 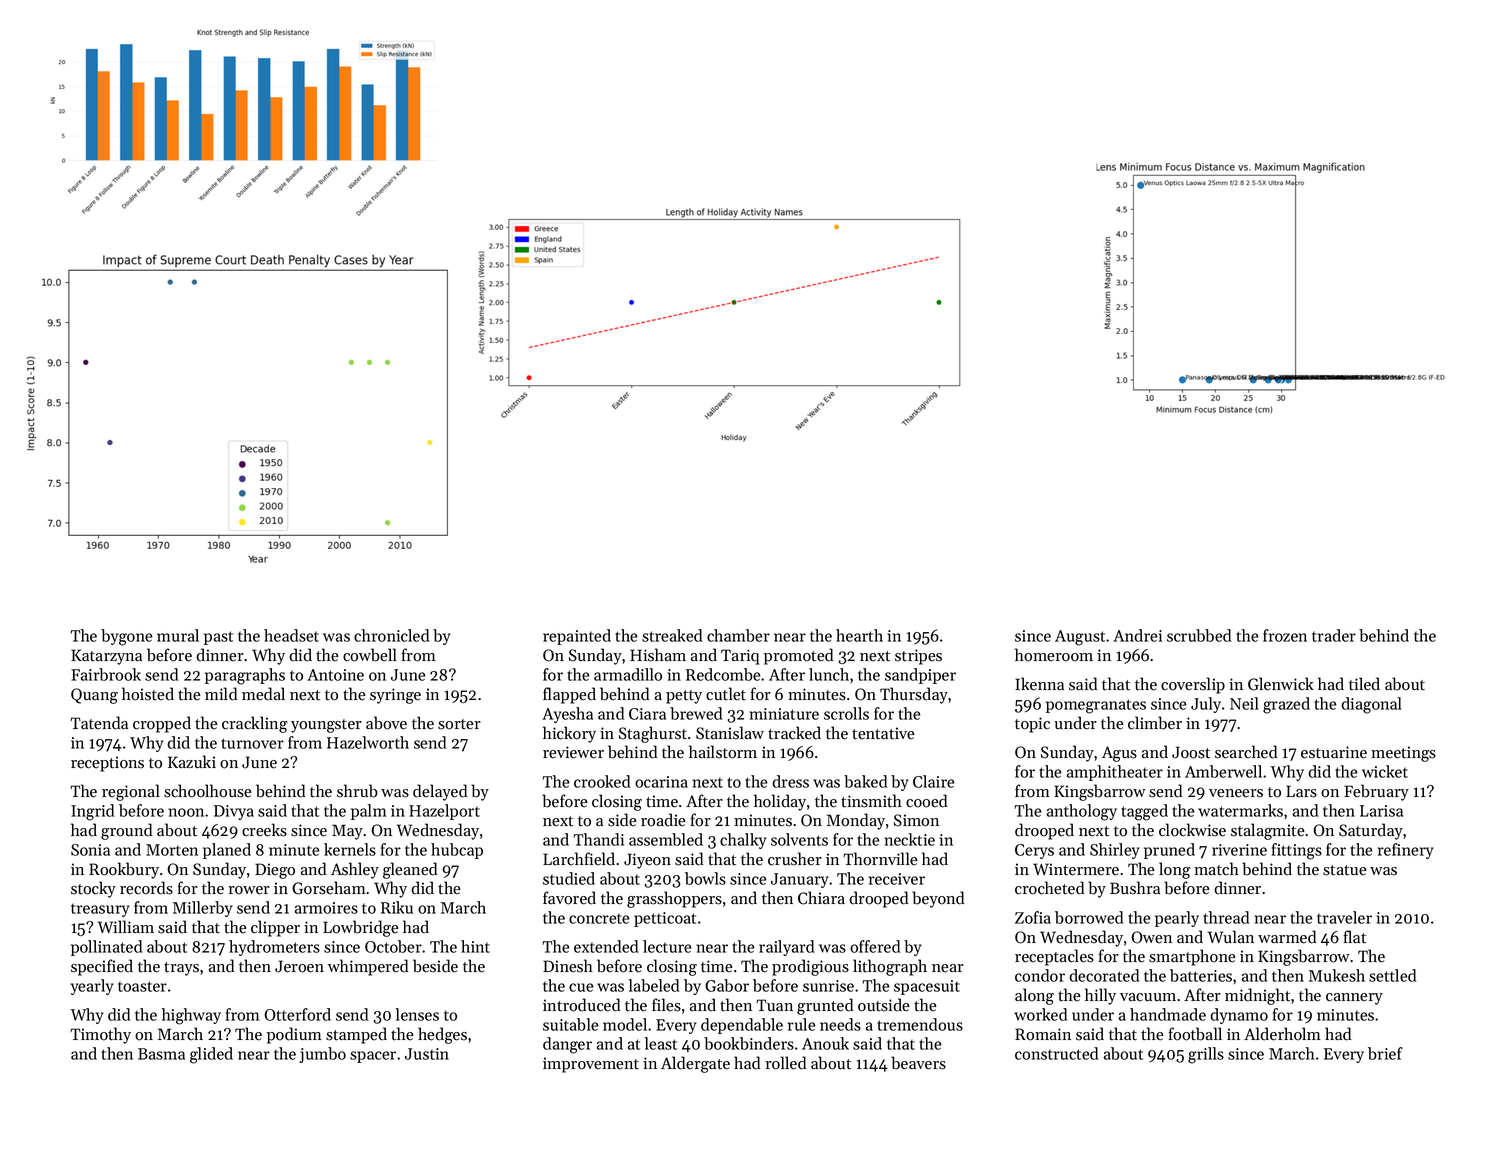 I want to click on hailstorm, so click(x=723, y=752).
